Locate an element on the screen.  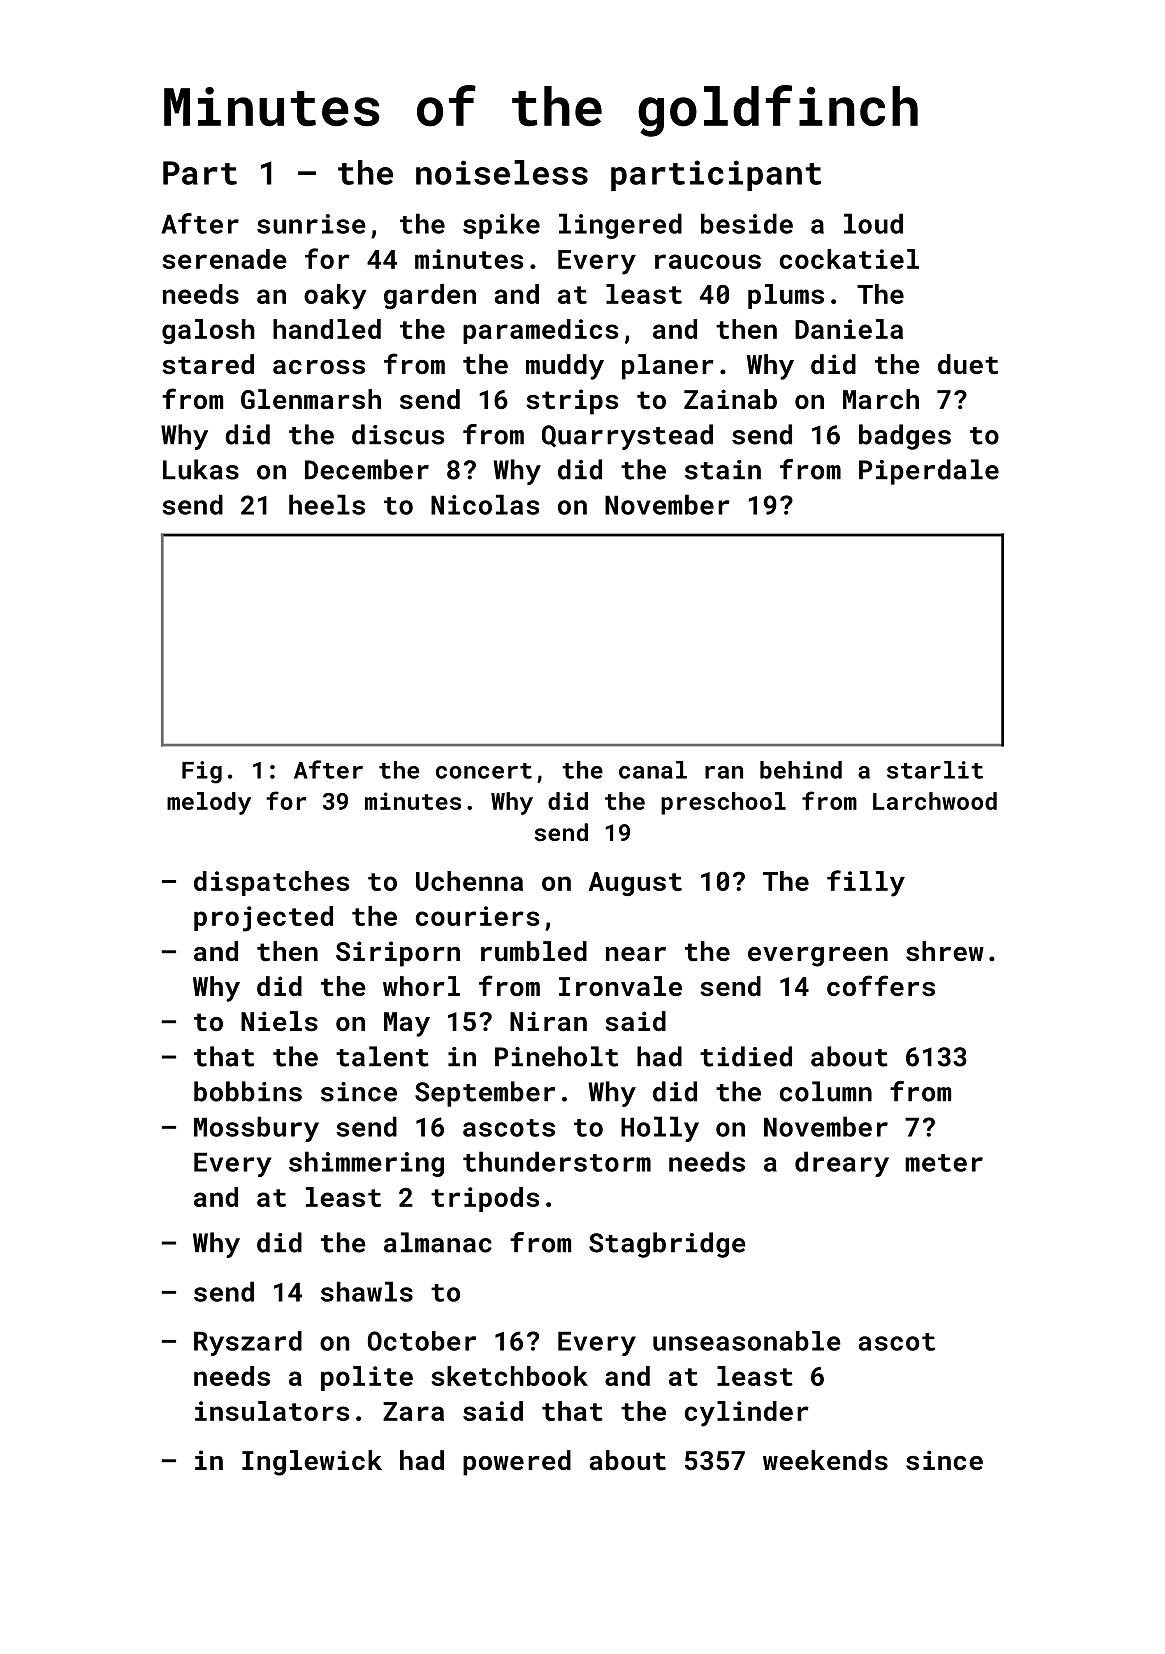
serenade is located at coordinates (224, 259).
